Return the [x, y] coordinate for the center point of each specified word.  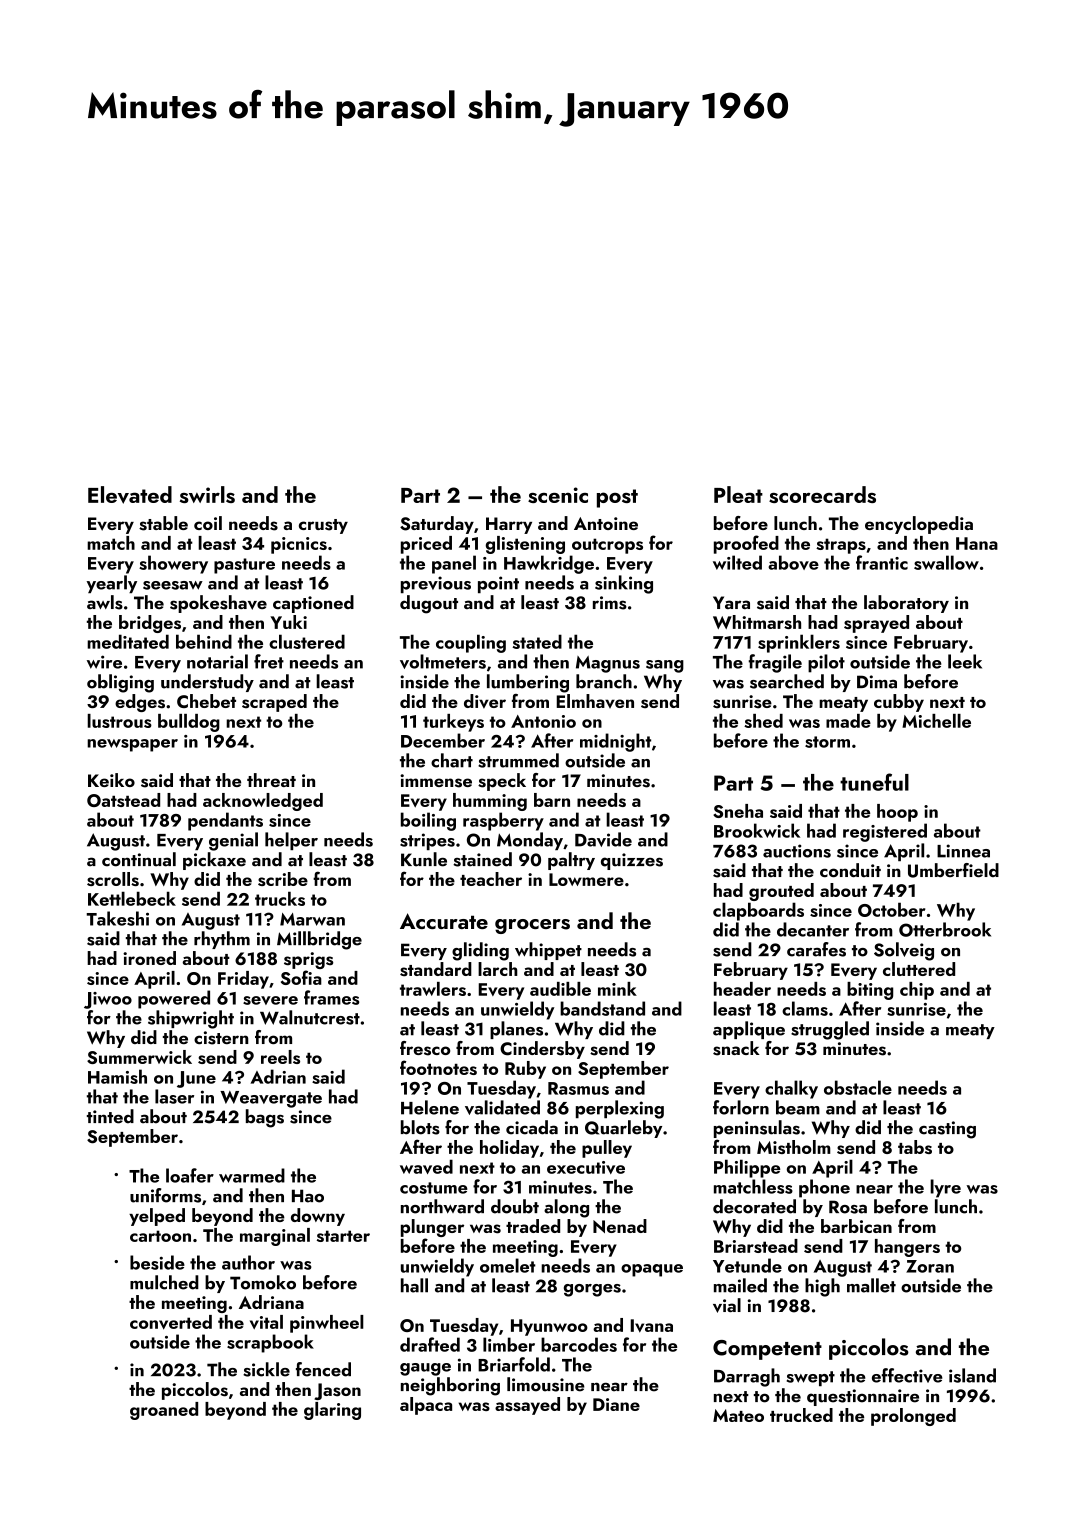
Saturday [437, 525]
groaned [164, 1411]
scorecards [822, 494]
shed [763, 721]
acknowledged [263, 802]
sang [665, 666]
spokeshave [218, 604]
